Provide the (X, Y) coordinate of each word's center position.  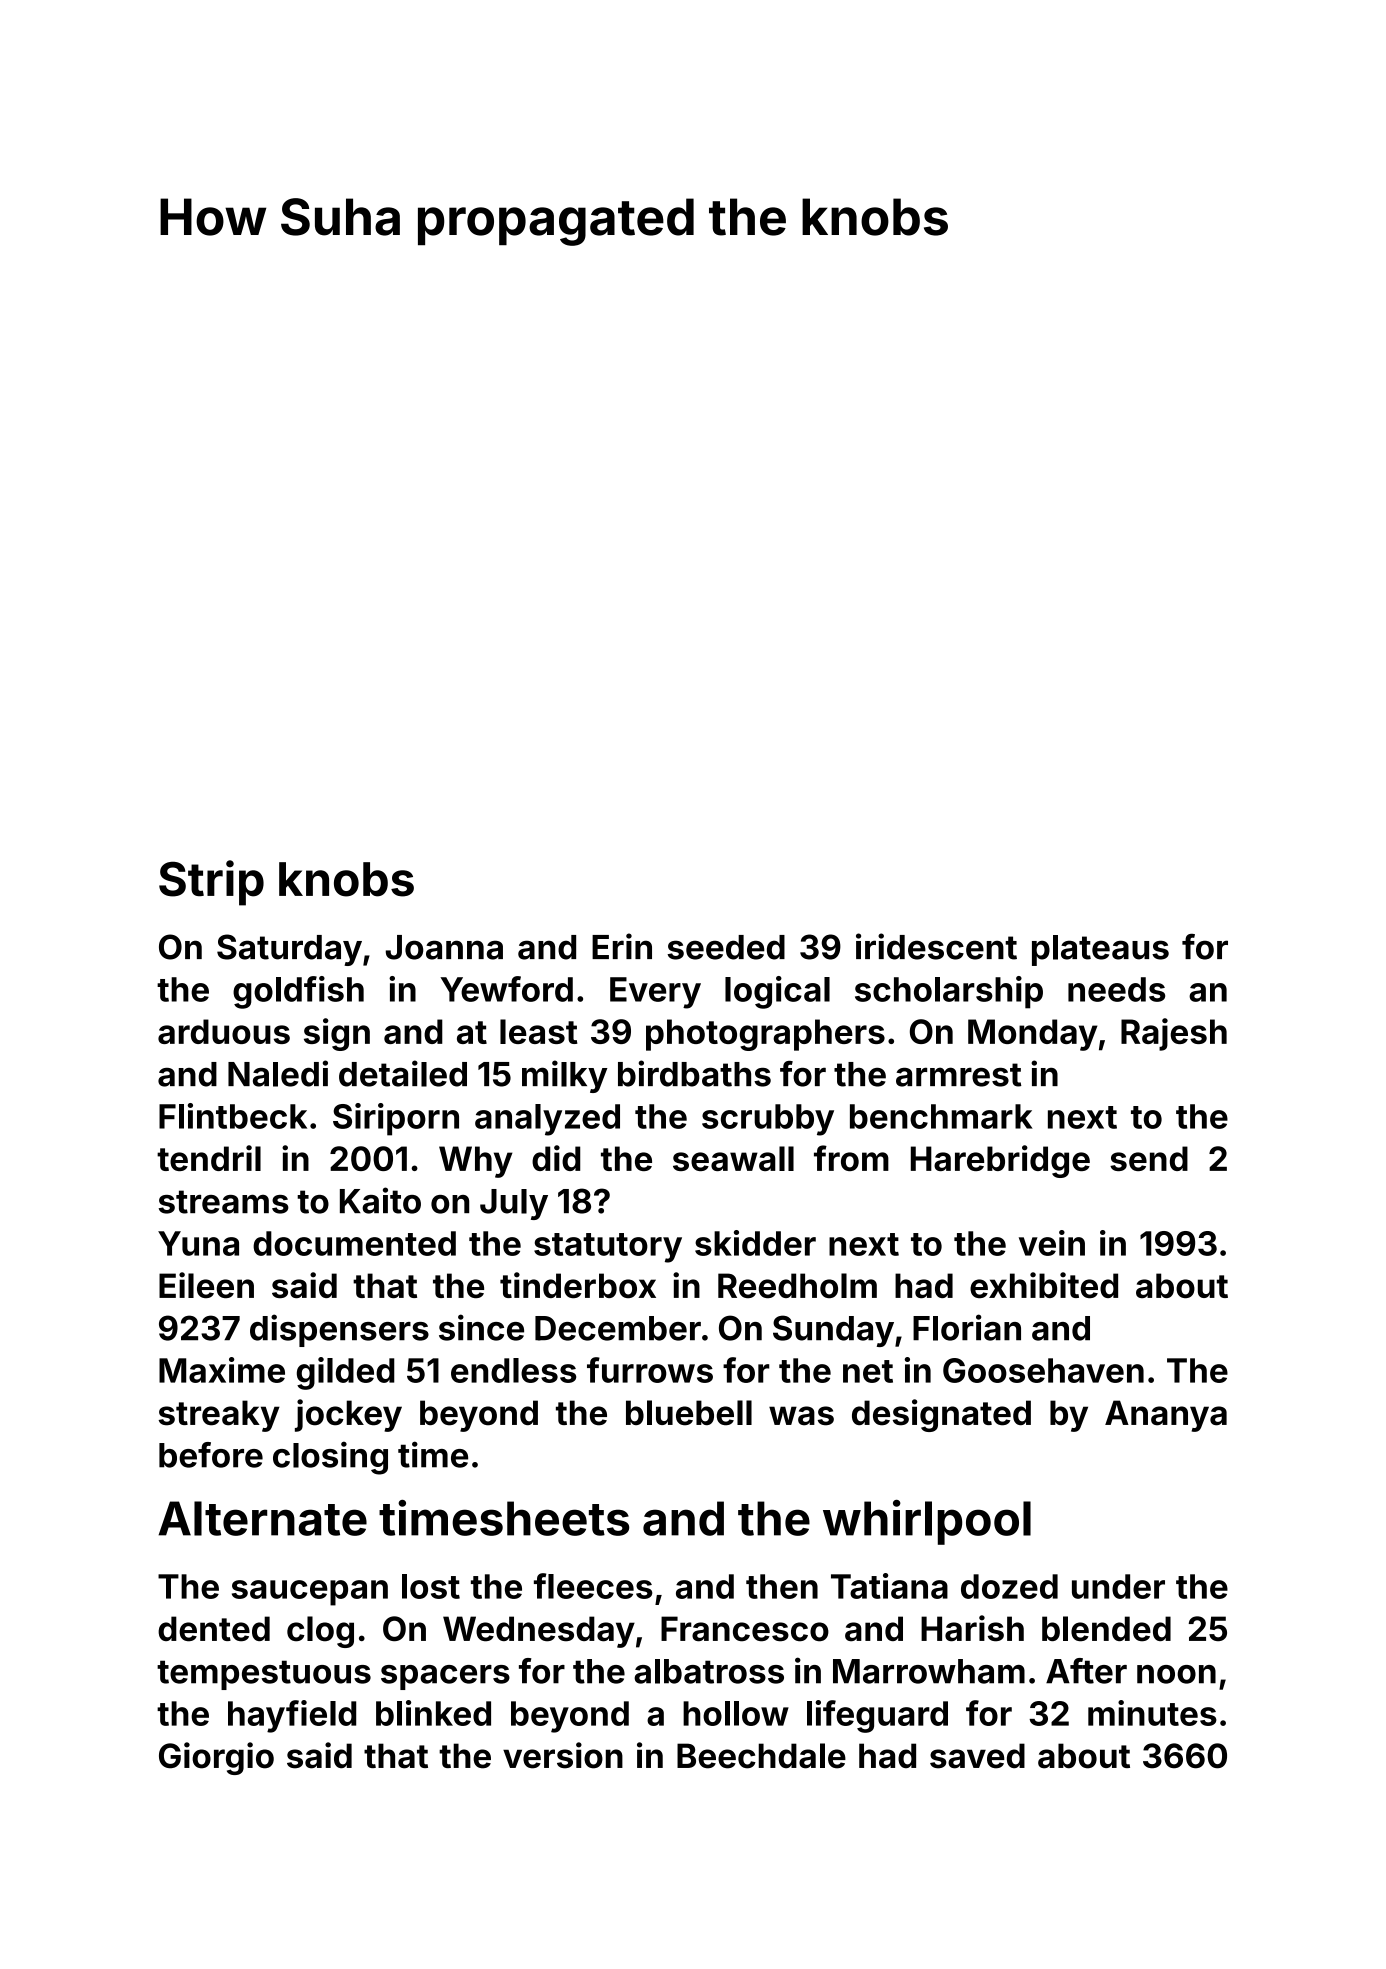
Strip (211, 883)
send (1149, 1158)
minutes (1152, 1713)
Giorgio (216, 1758)
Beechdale (761, 1756)
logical (777, 992)
